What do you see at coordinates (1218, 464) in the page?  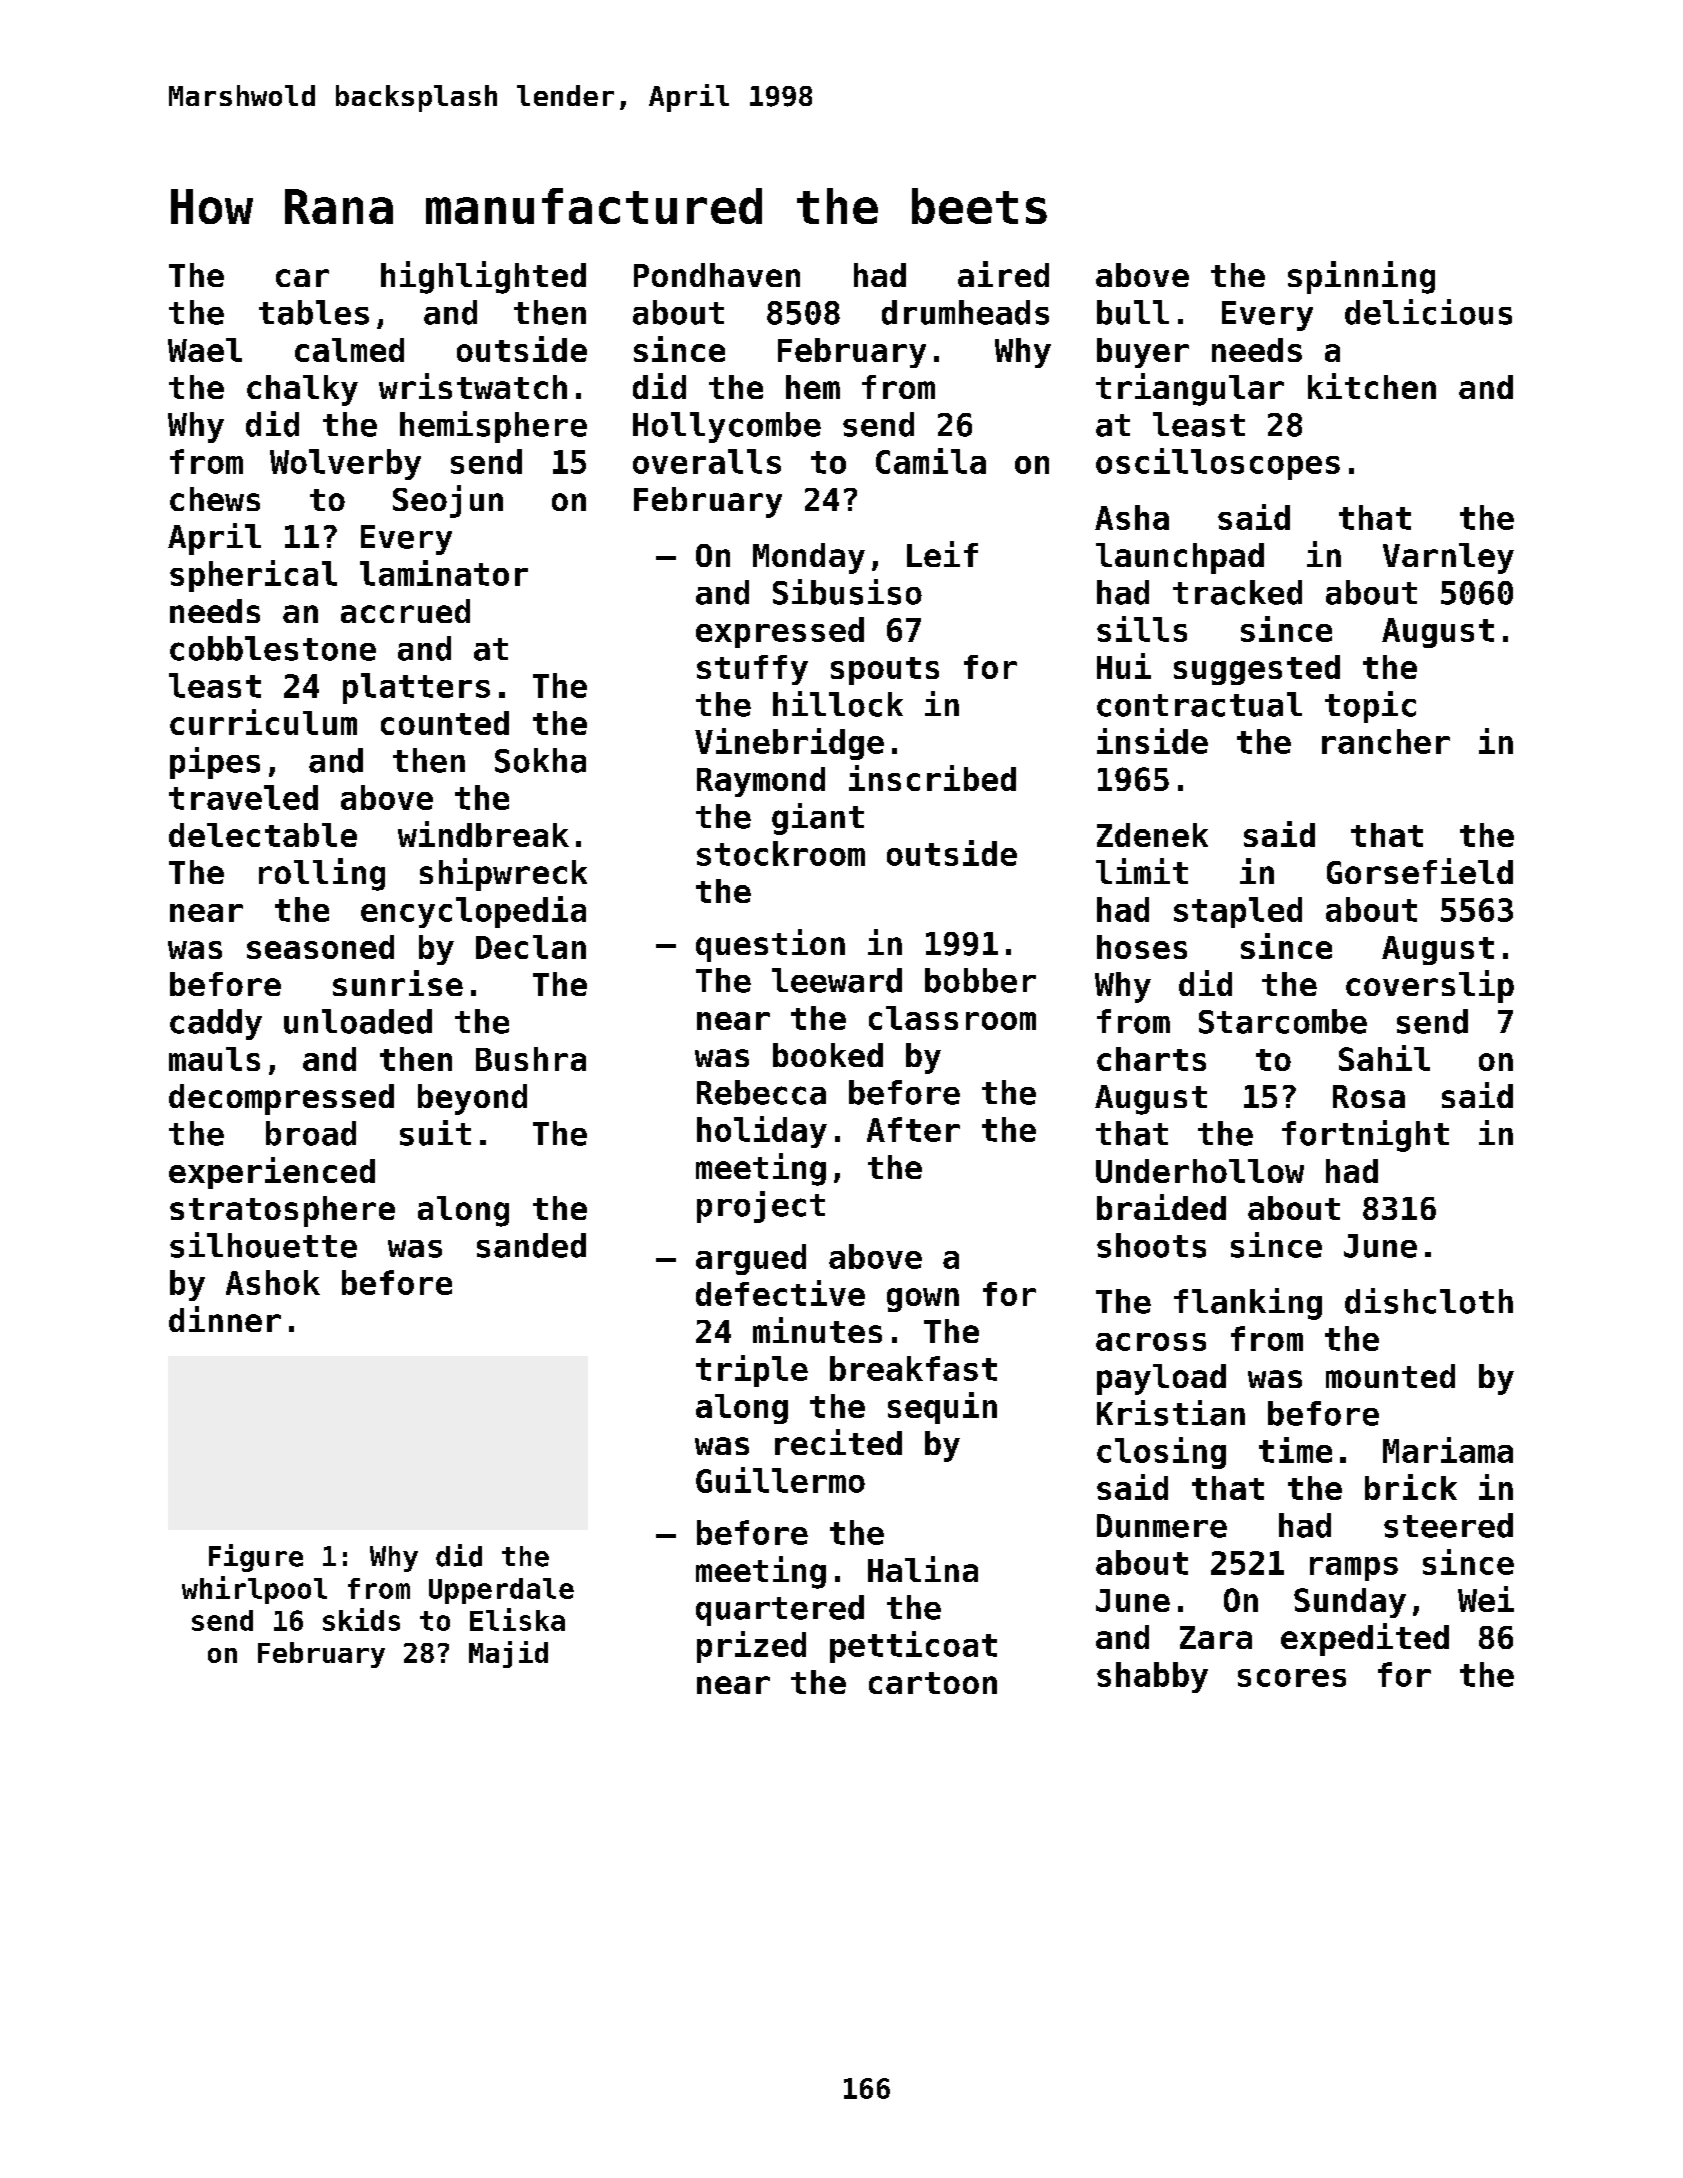 I see `oscilloscopes` at bounding box center [1218, 464].
